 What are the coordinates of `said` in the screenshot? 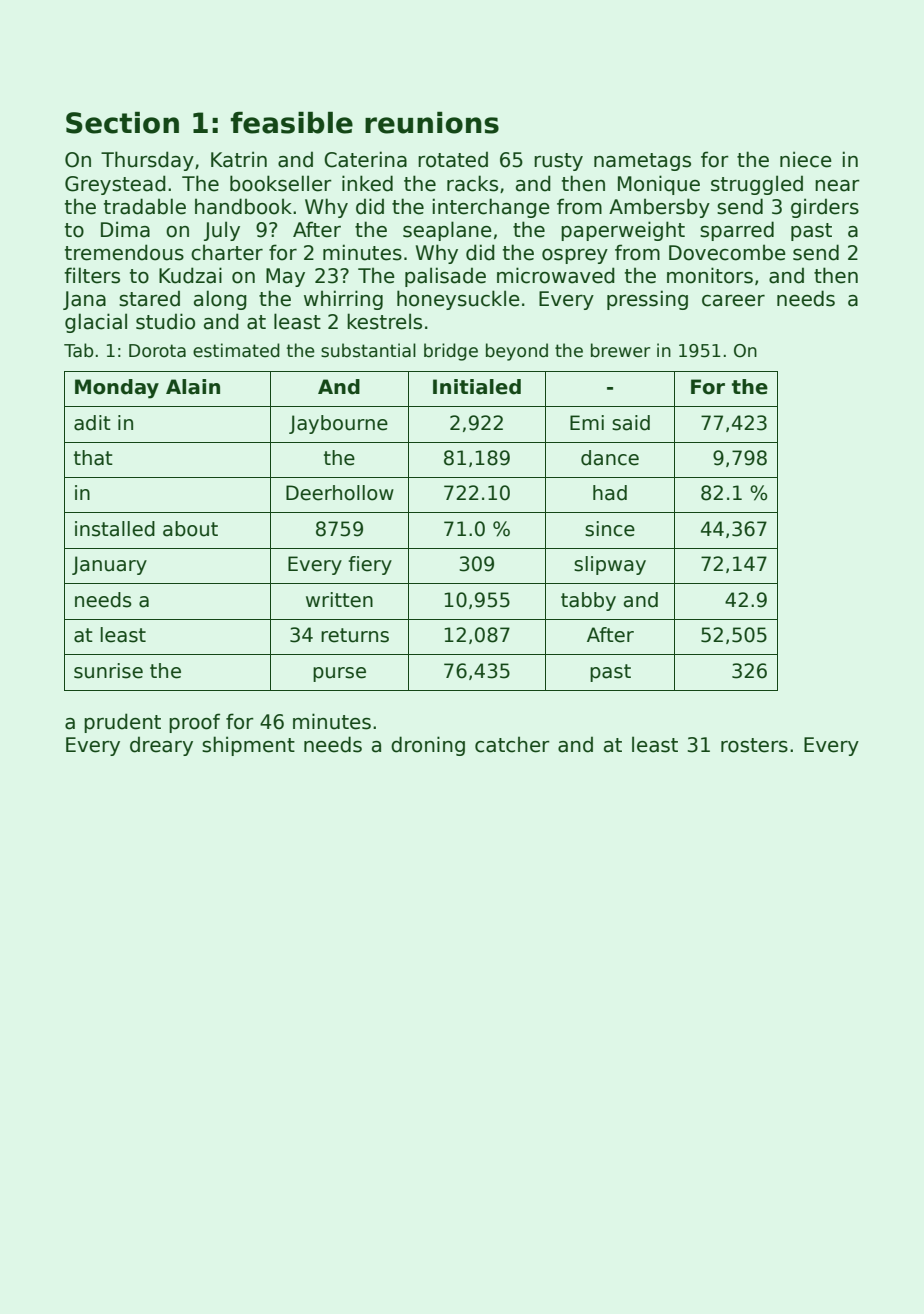 It's located at (631, 423).
